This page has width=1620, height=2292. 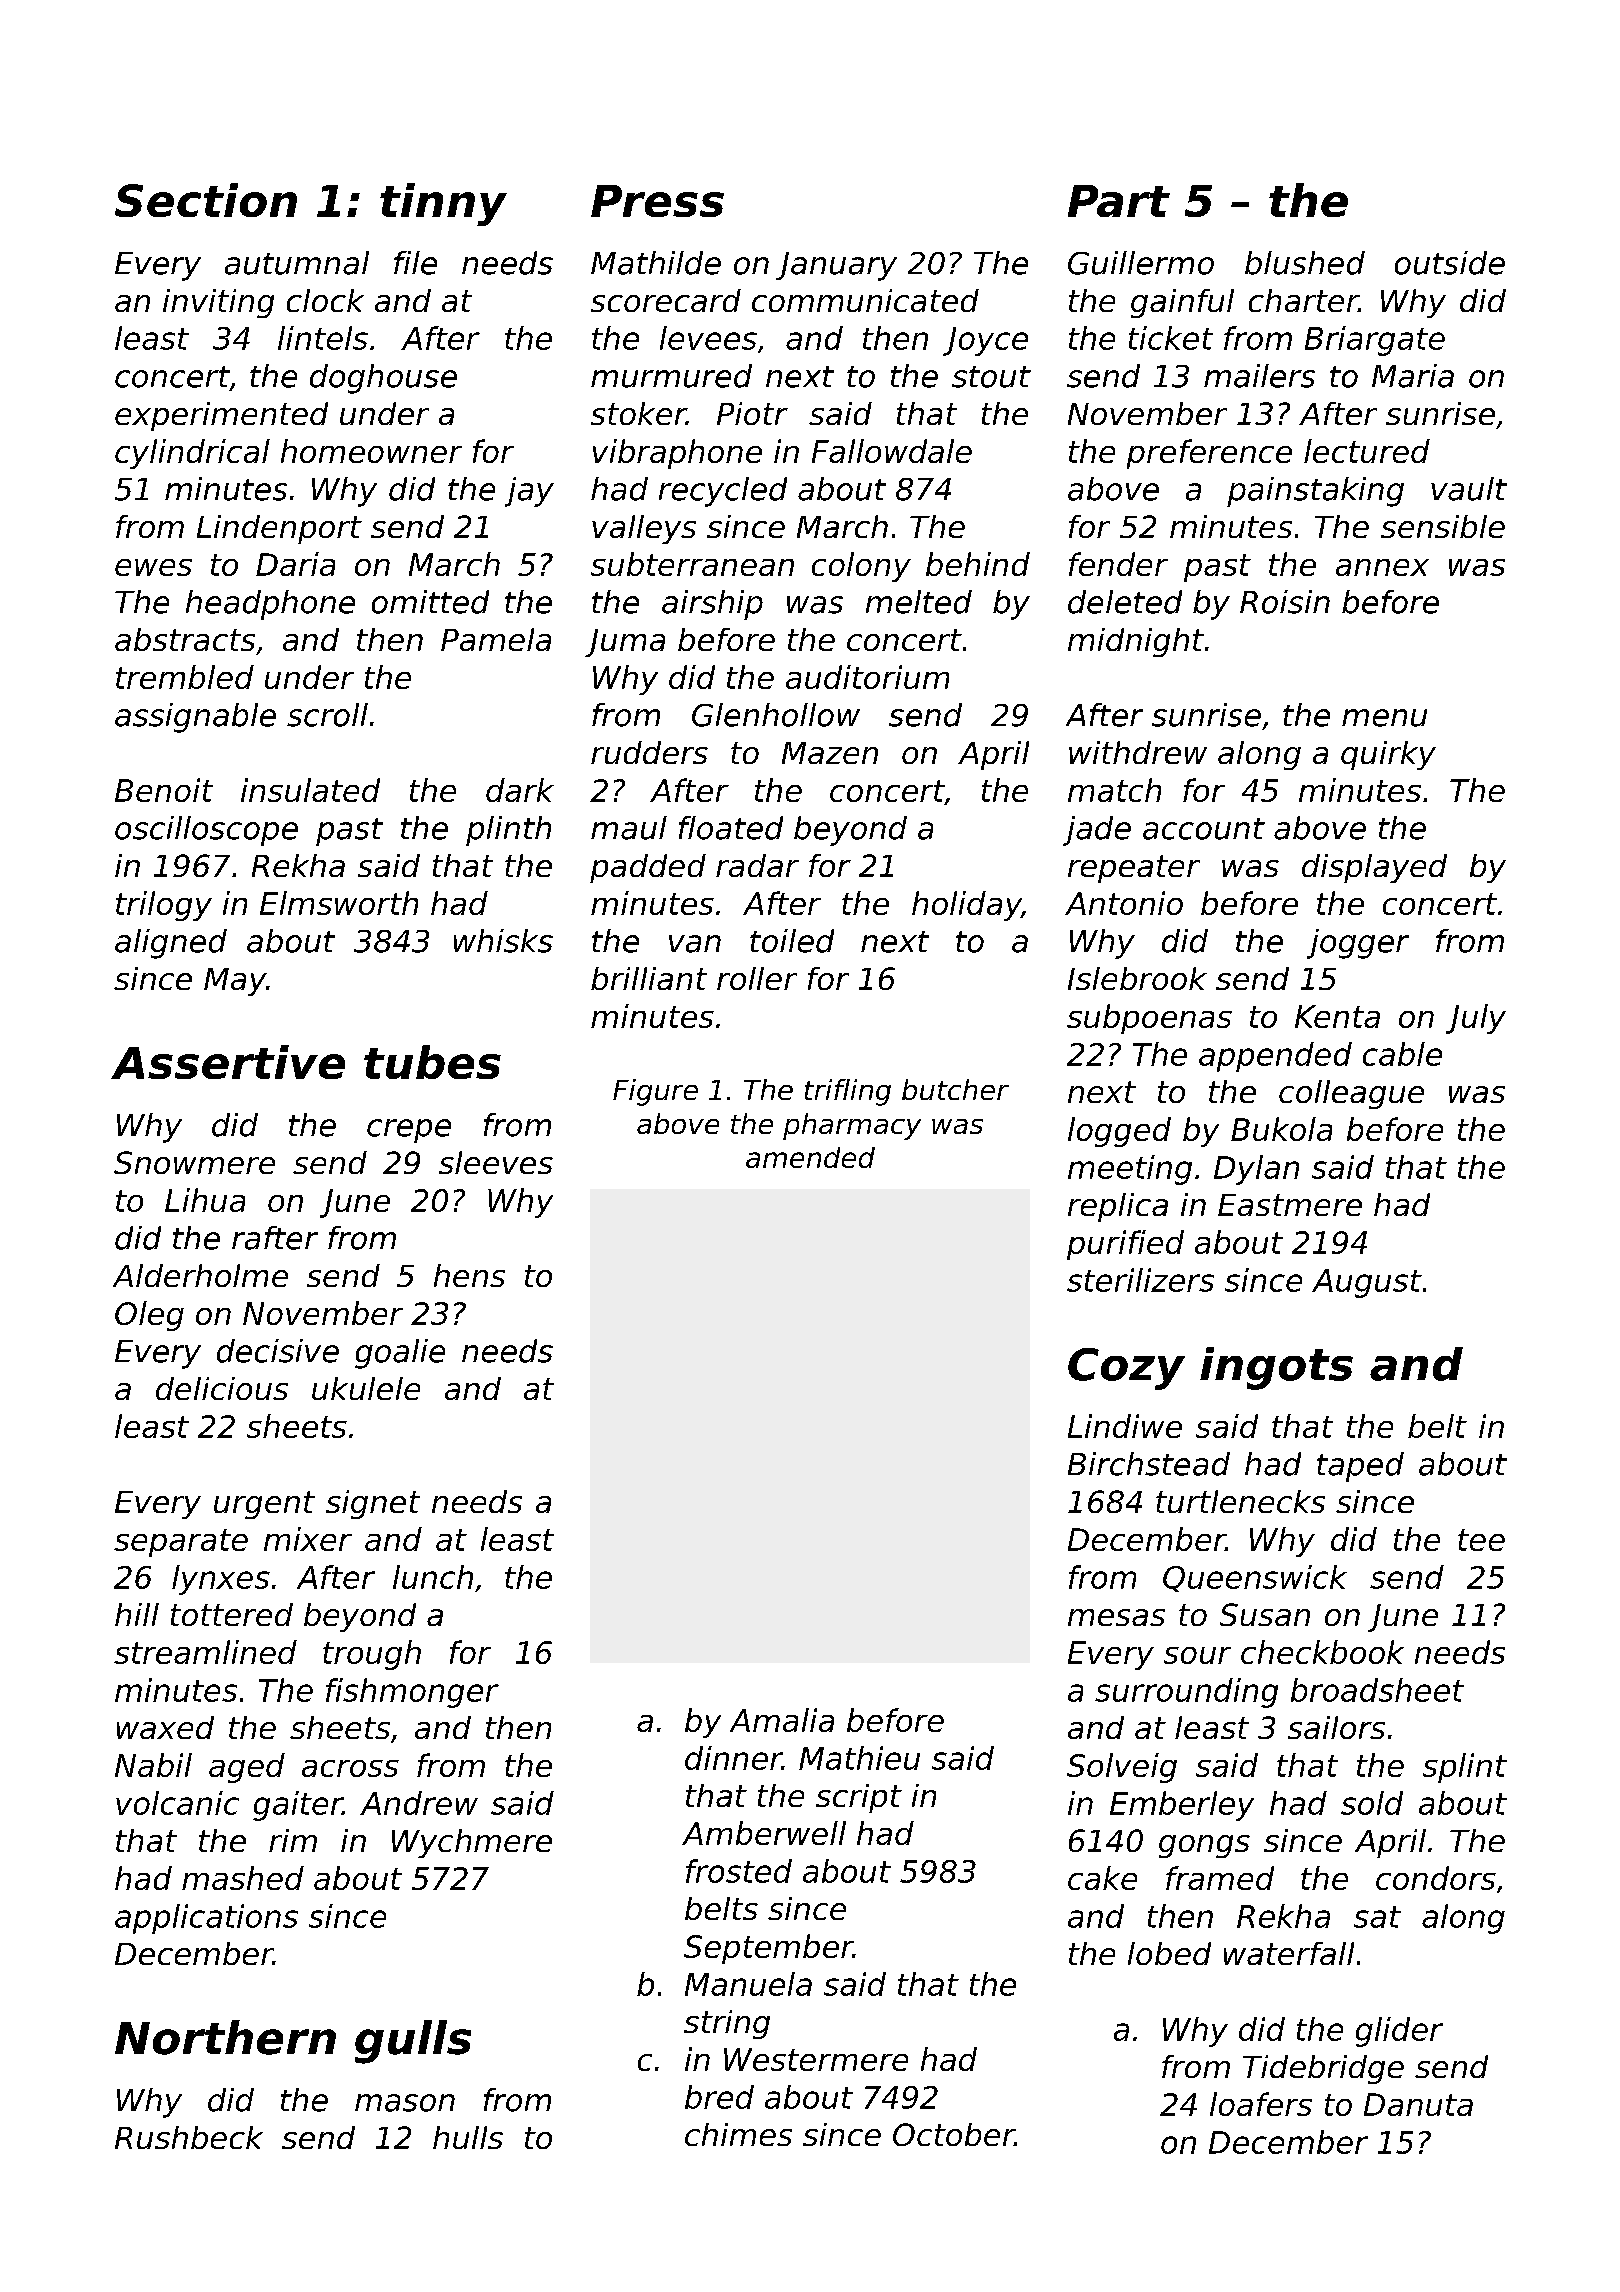 What do you see at coordinates (1465, 1768) in the page?
I see `splint` at bounding box center [1465, 1768].
